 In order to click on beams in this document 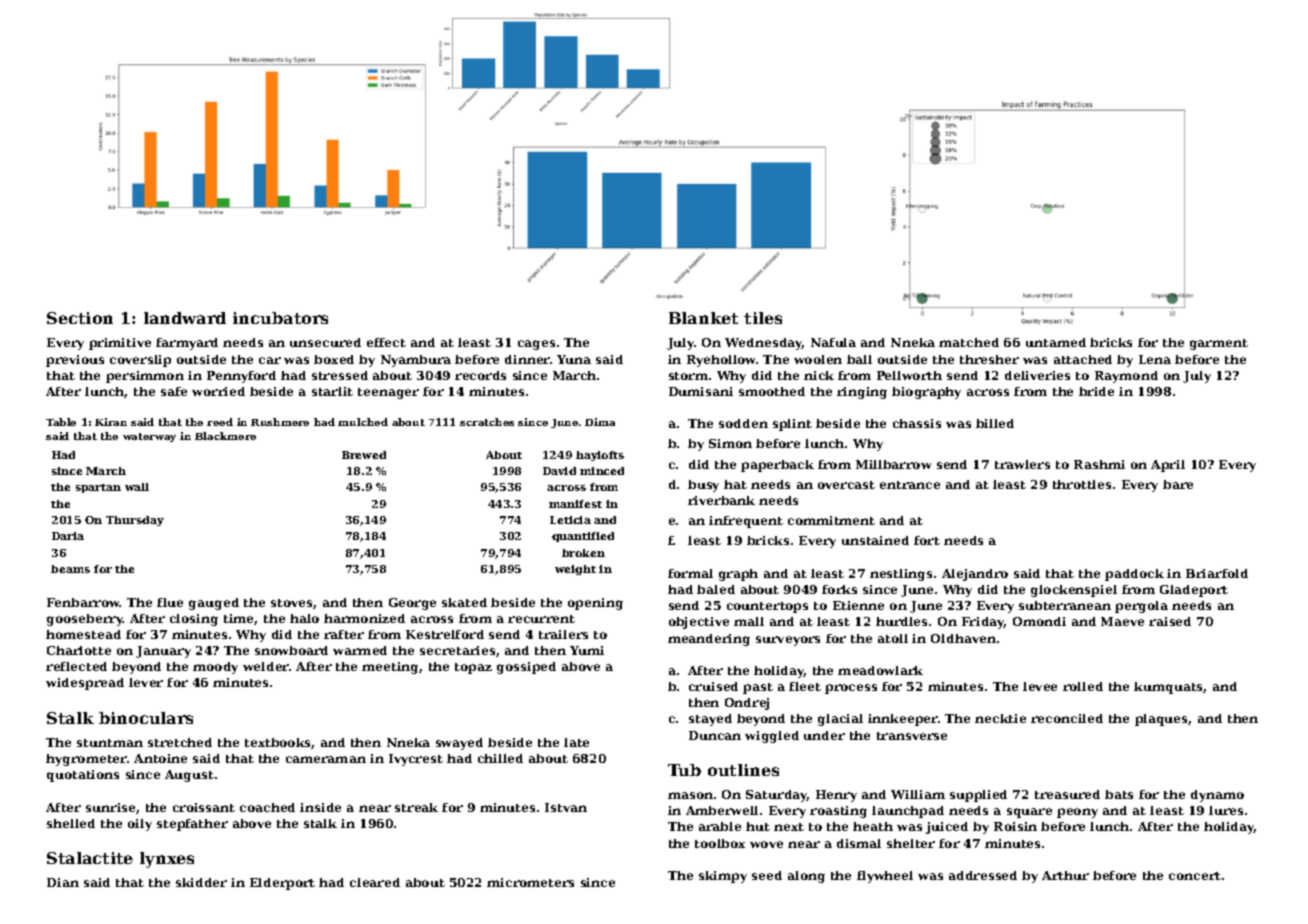, I will do `click(70, 569)`.
